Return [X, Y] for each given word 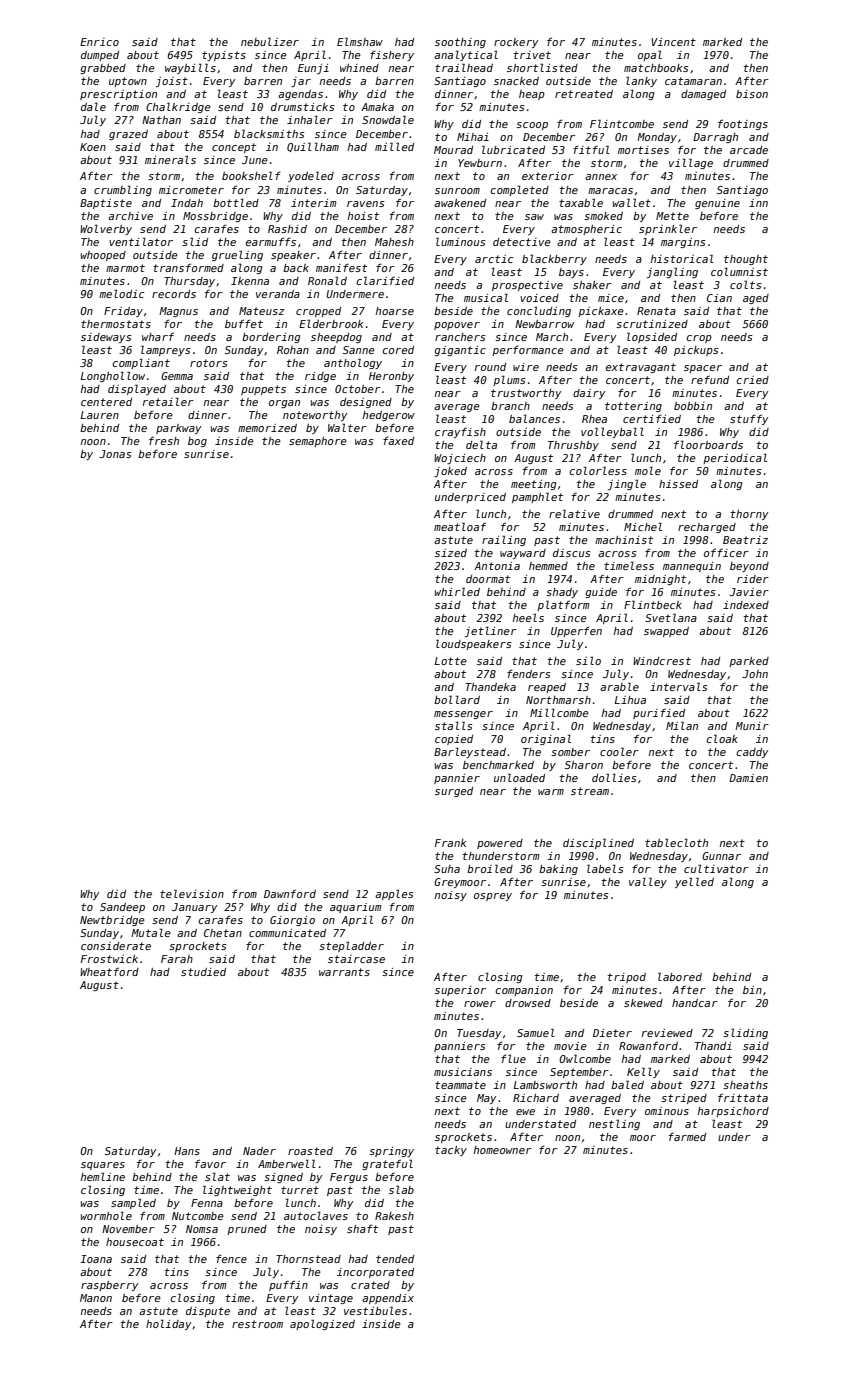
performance [528, 350]
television [192, 893]
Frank [450, 843]
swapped [666, 632]
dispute [208, 1312]
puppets [263, 390]
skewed [643, 1003]
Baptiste [106, 204]
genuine [717, 204]
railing [504, 540]
